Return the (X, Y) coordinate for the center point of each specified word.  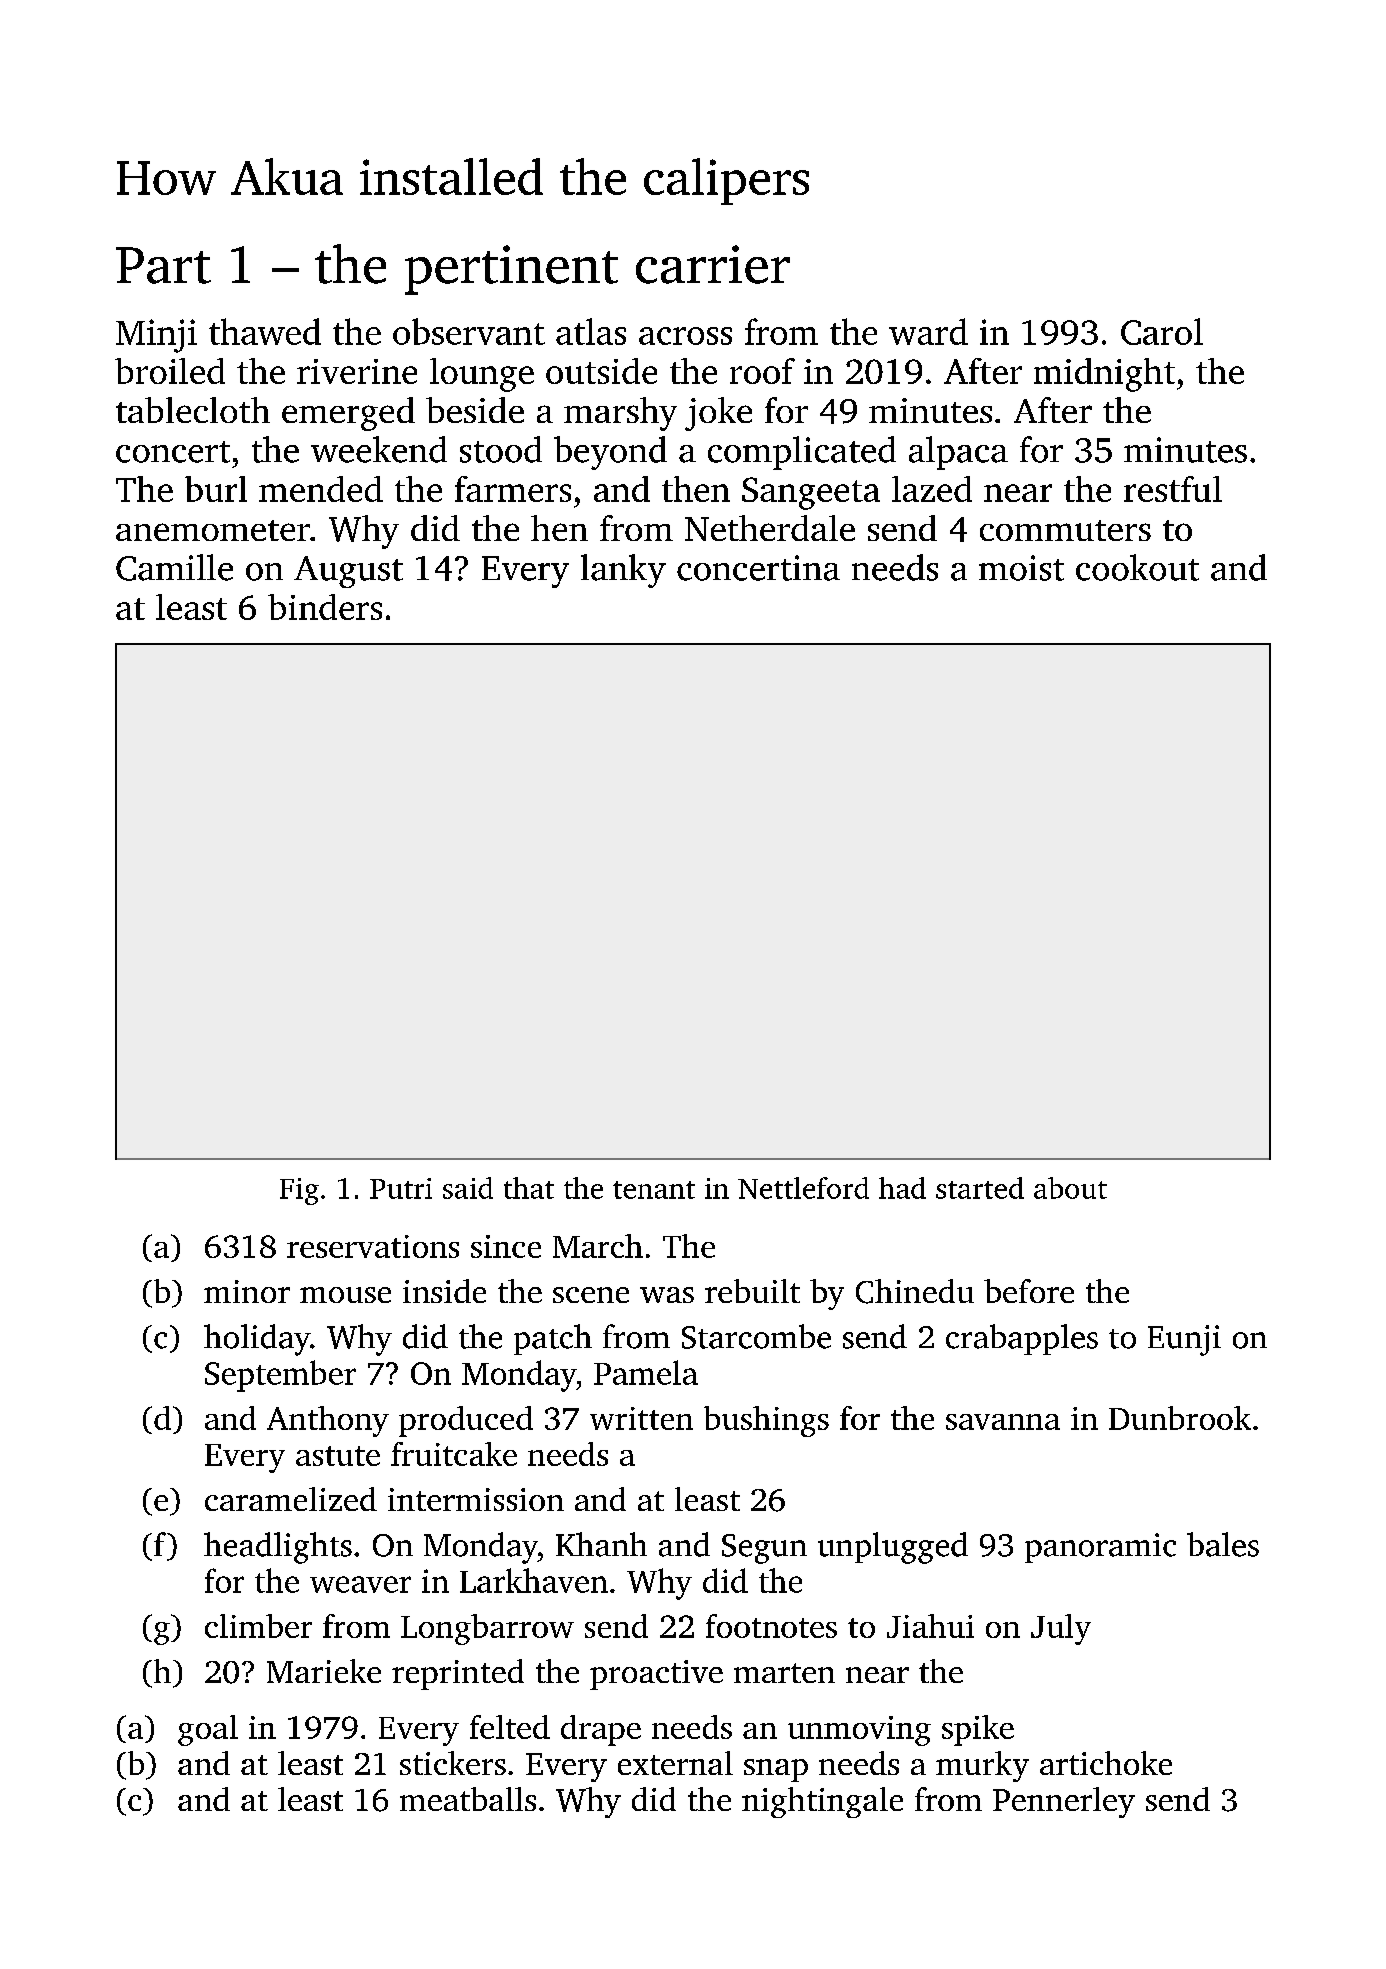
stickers (453, 1763)
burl (216, 489)
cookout (1137, 567)
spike (978, 1730)
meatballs (468, 1799)
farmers (513, 489)
